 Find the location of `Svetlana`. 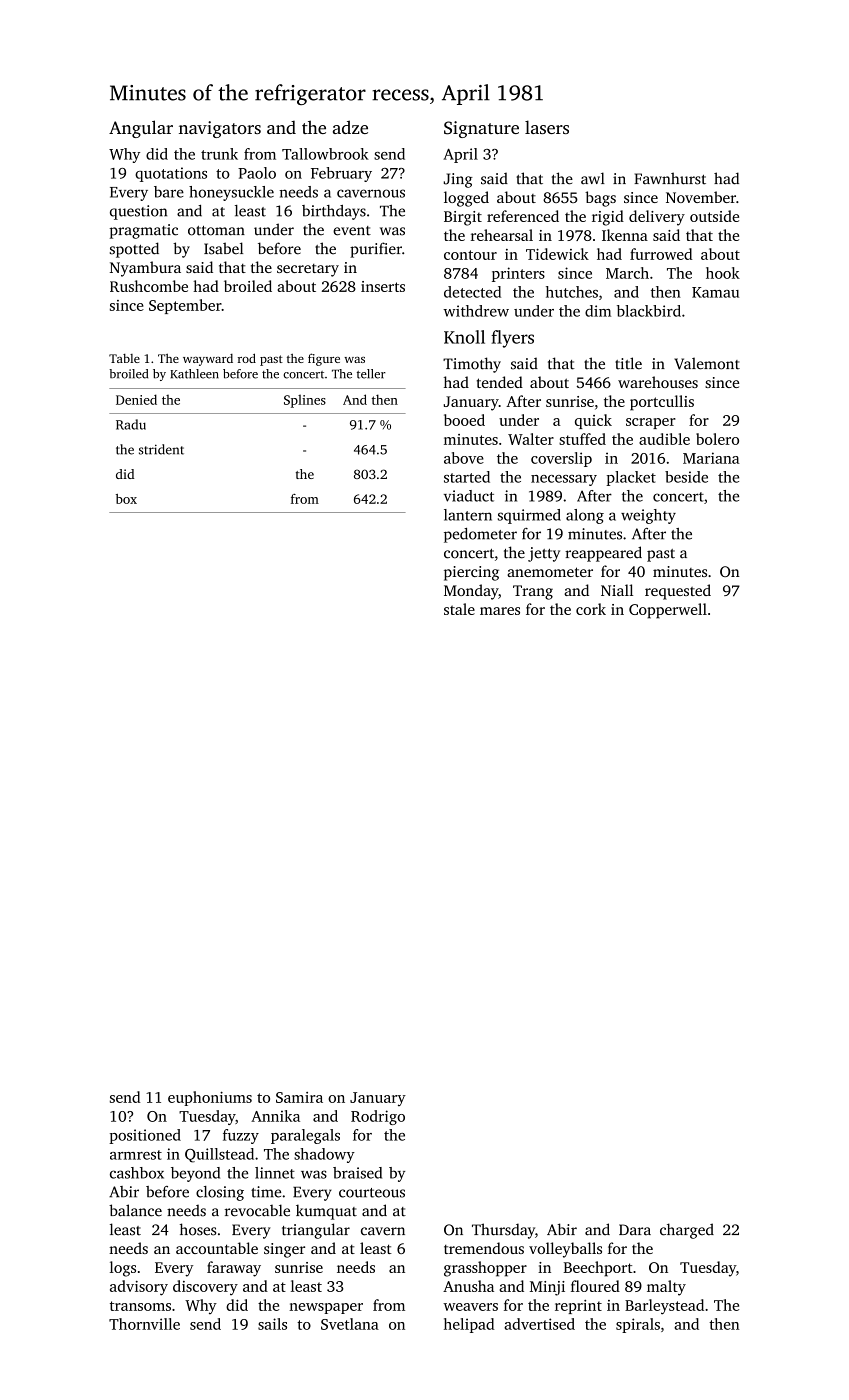

Svetlana is located at coordinates (350, 1324).
